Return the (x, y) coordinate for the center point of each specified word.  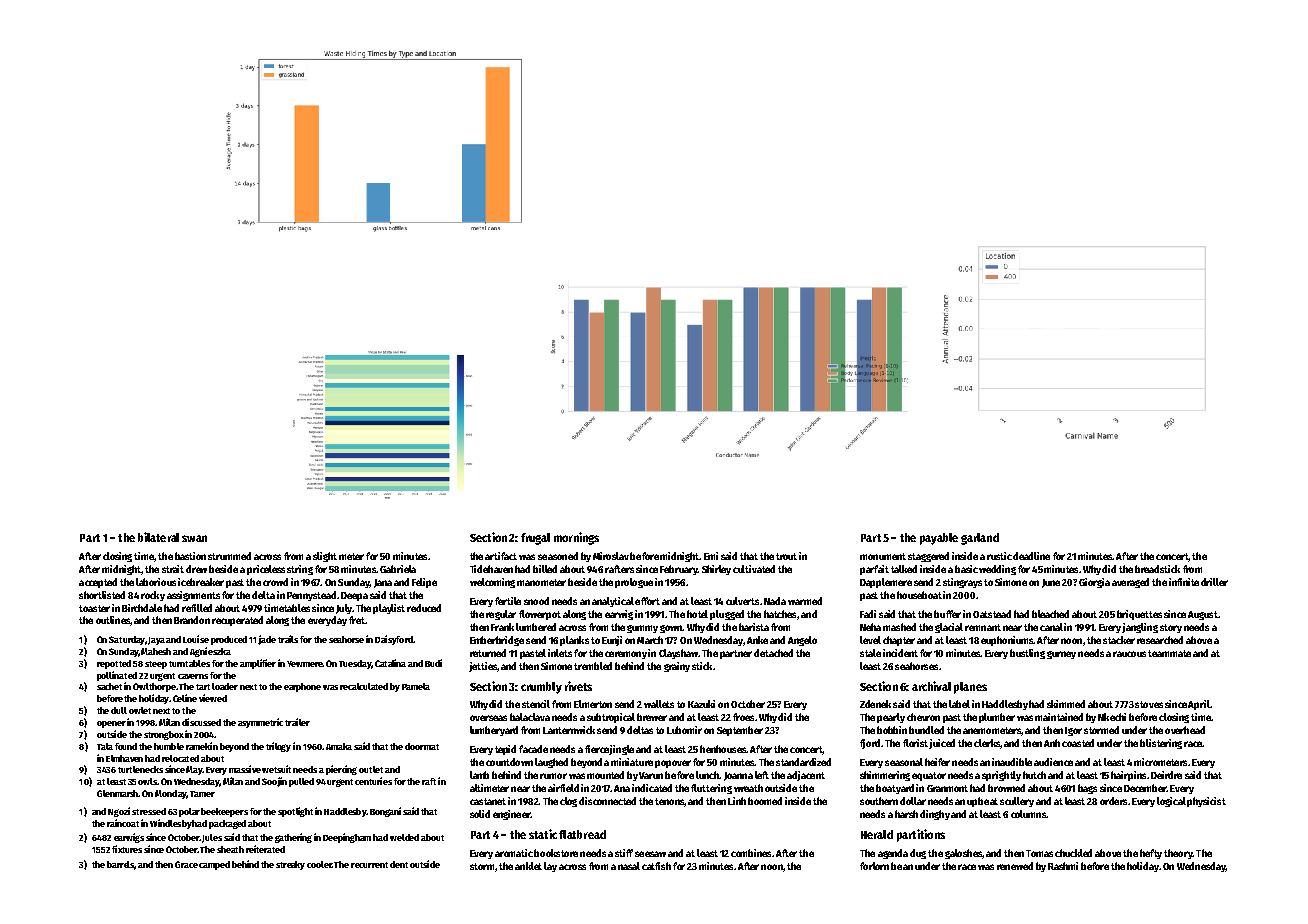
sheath (230, 849)
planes (970, 688)
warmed (805, 601)
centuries (373, 781)
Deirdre (1166, 775)
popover (673, 764)
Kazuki (701, 704)
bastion (190, 556)
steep (156, 665)
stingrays (962, 583)
